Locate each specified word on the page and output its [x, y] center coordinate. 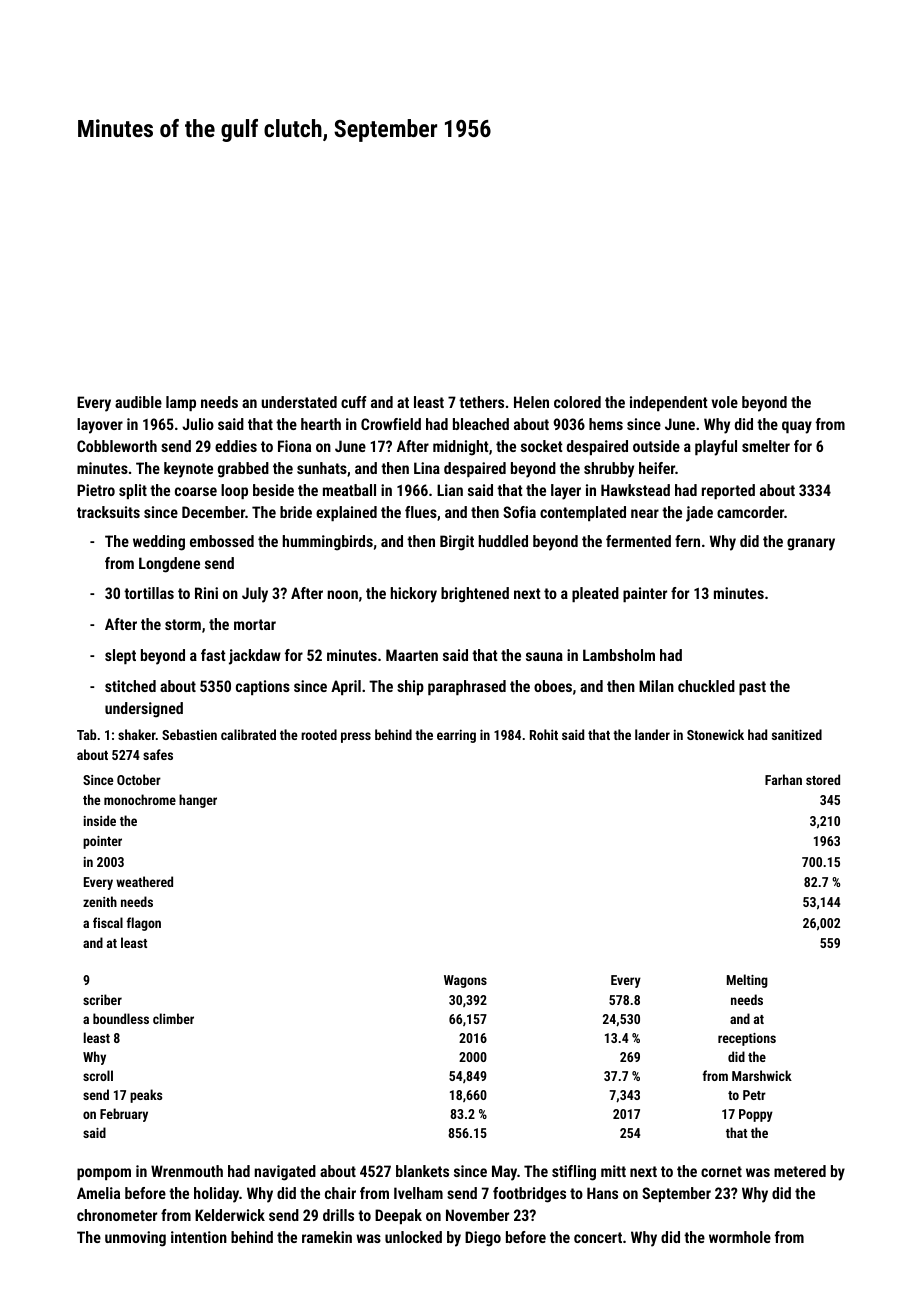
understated [299, 402]
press [356, 737]
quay [797, 427]
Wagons [465, 981]
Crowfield [391, 424]
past [752, 688]
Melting [747, 981]
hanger [198, 801]
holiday [216, 1195]
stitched [130, 686]
